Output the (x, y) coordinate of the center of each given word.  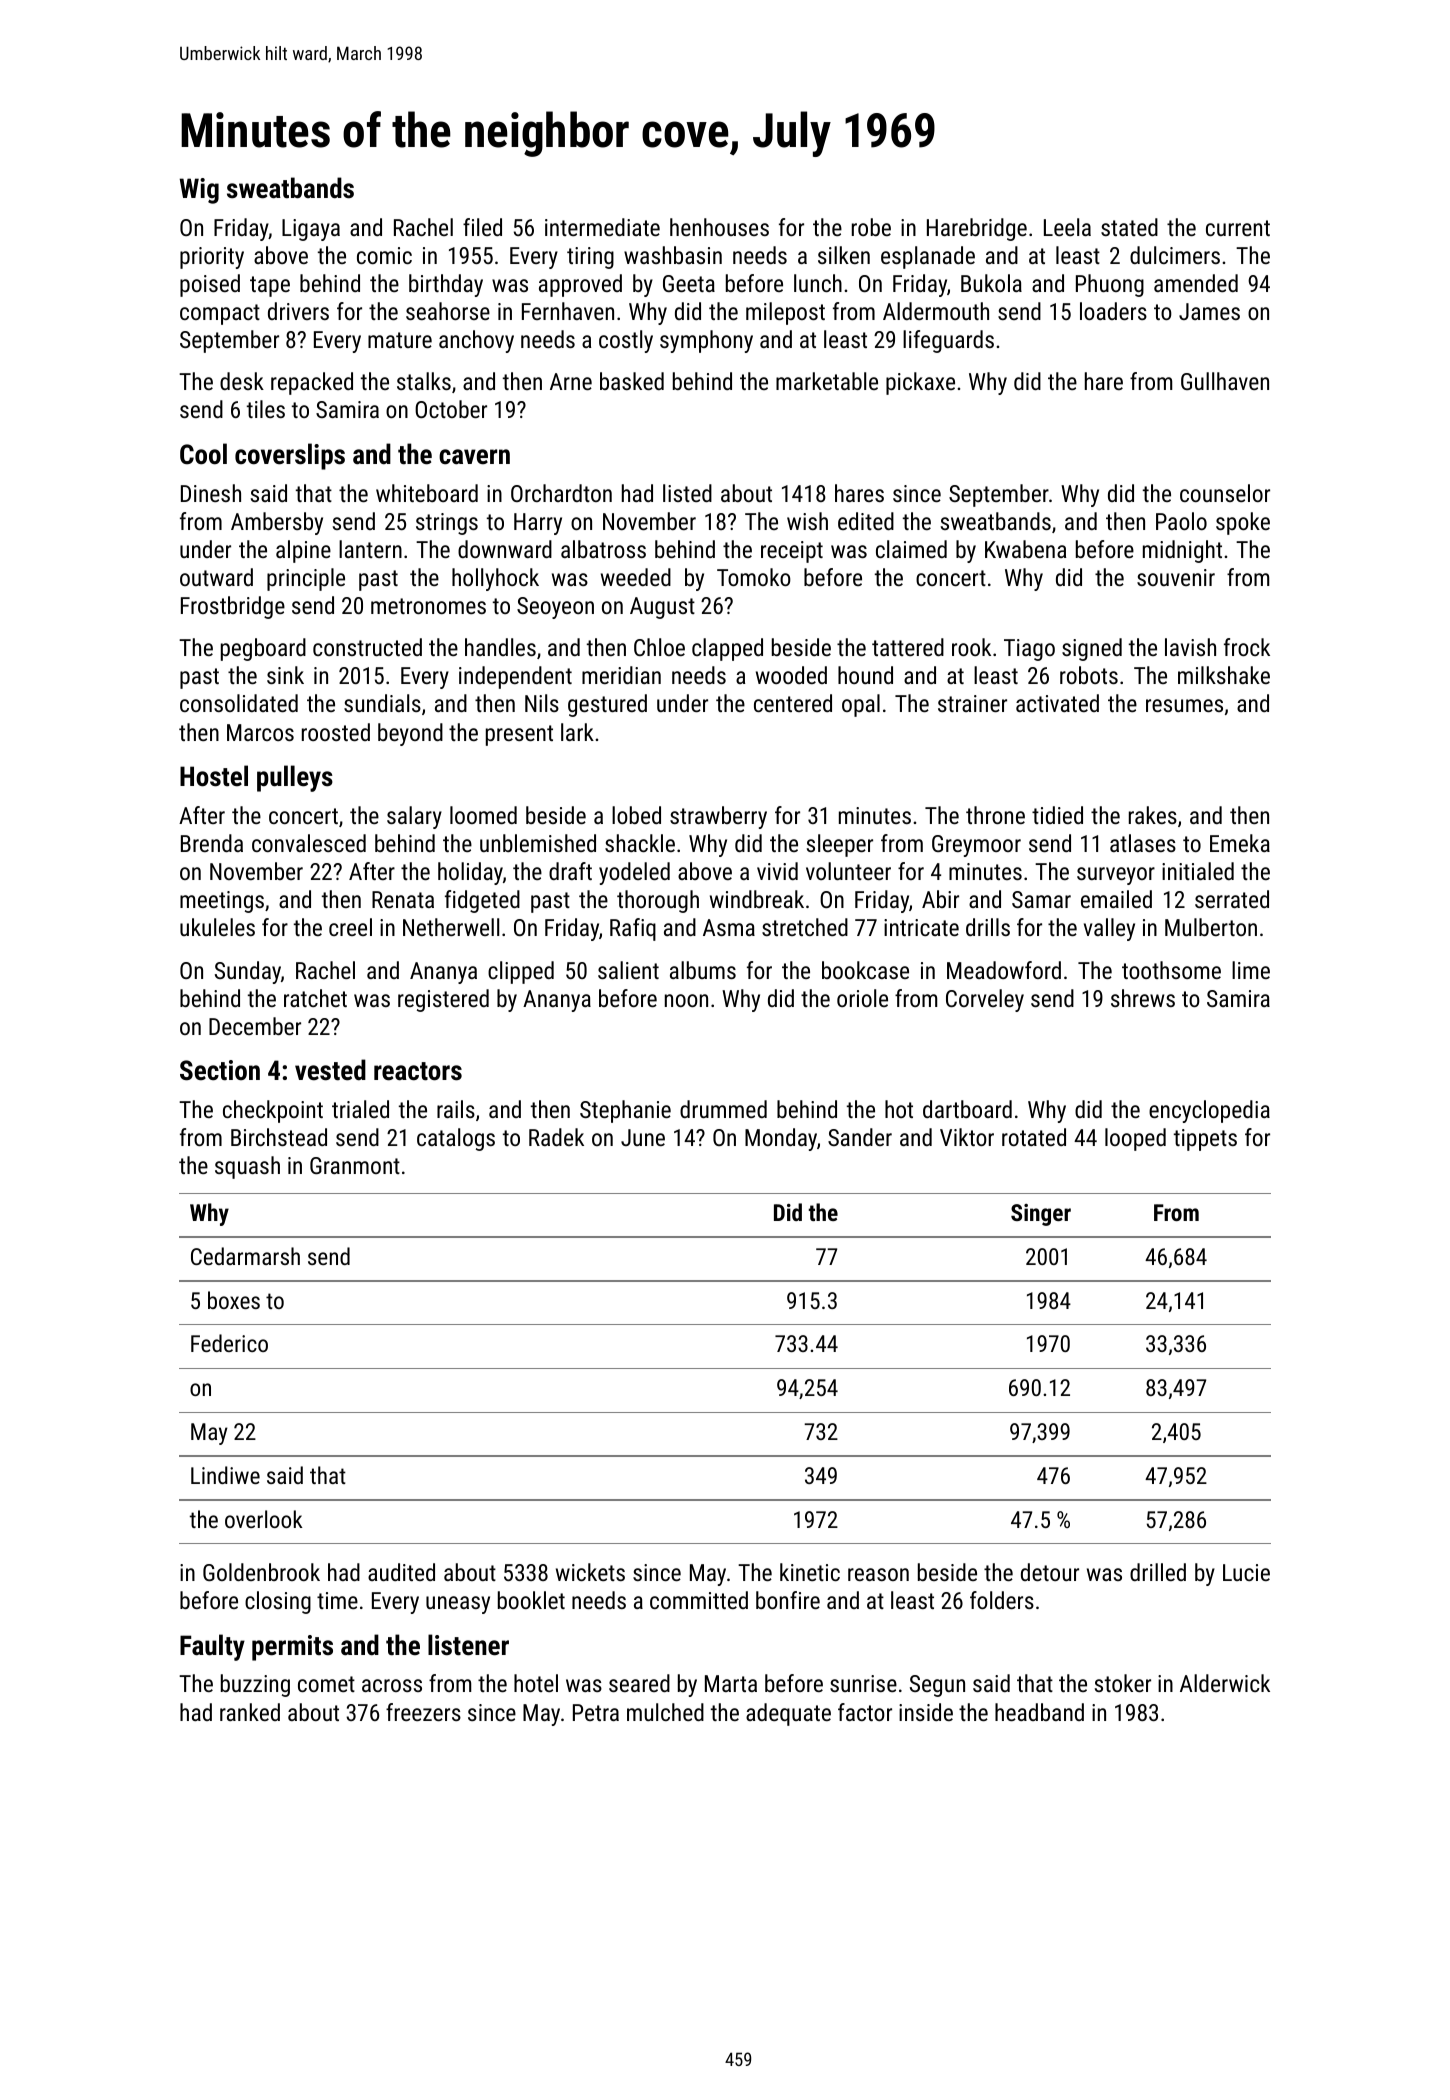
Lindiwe (225, 1475)
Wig (199, 191)
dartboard (967, 1109)
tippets (1205, 1140)
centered (793, 703)
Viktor (967, 1137)
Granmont (355, 1165)
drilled (1158, 1572)
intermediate (602, 227)
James (1209, 311)
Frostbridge (233, 607)
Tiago (1029, 650)
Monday (781, 1139)
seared (639, 1683)
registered (443, 1000)
